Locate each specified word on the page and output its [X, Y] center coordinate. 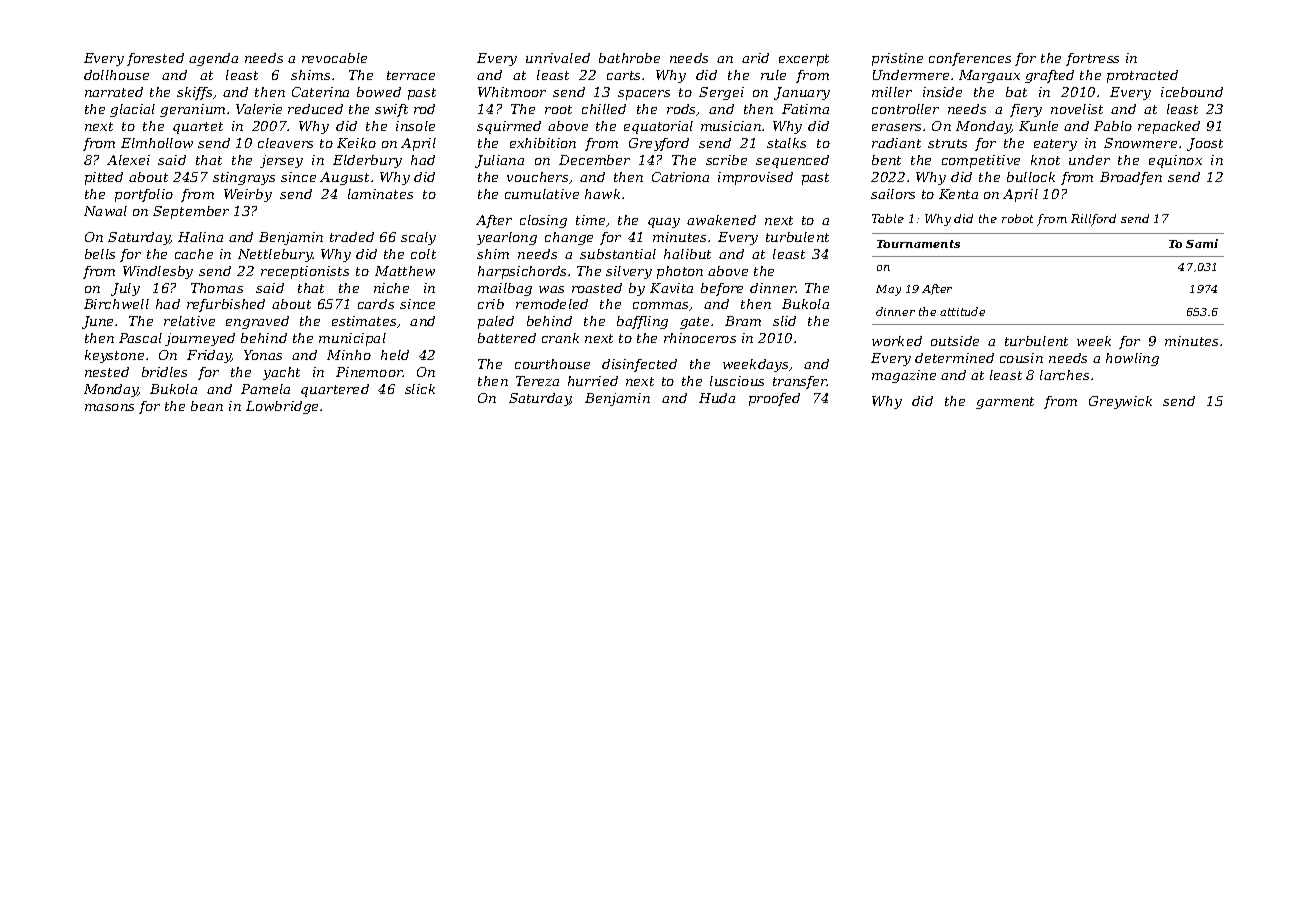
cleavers [285, 143]
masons [109, 407]
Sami [1202, 243]
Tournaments [918, 244]
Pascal [140, 338]
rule [773, 75]
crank [560, 338]
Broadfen [1131, 178]
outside [955, 341]
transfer [800, 382]
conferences [970, 59]
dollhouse [116, 75]
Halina [200, 237]
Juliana [499, 161]
